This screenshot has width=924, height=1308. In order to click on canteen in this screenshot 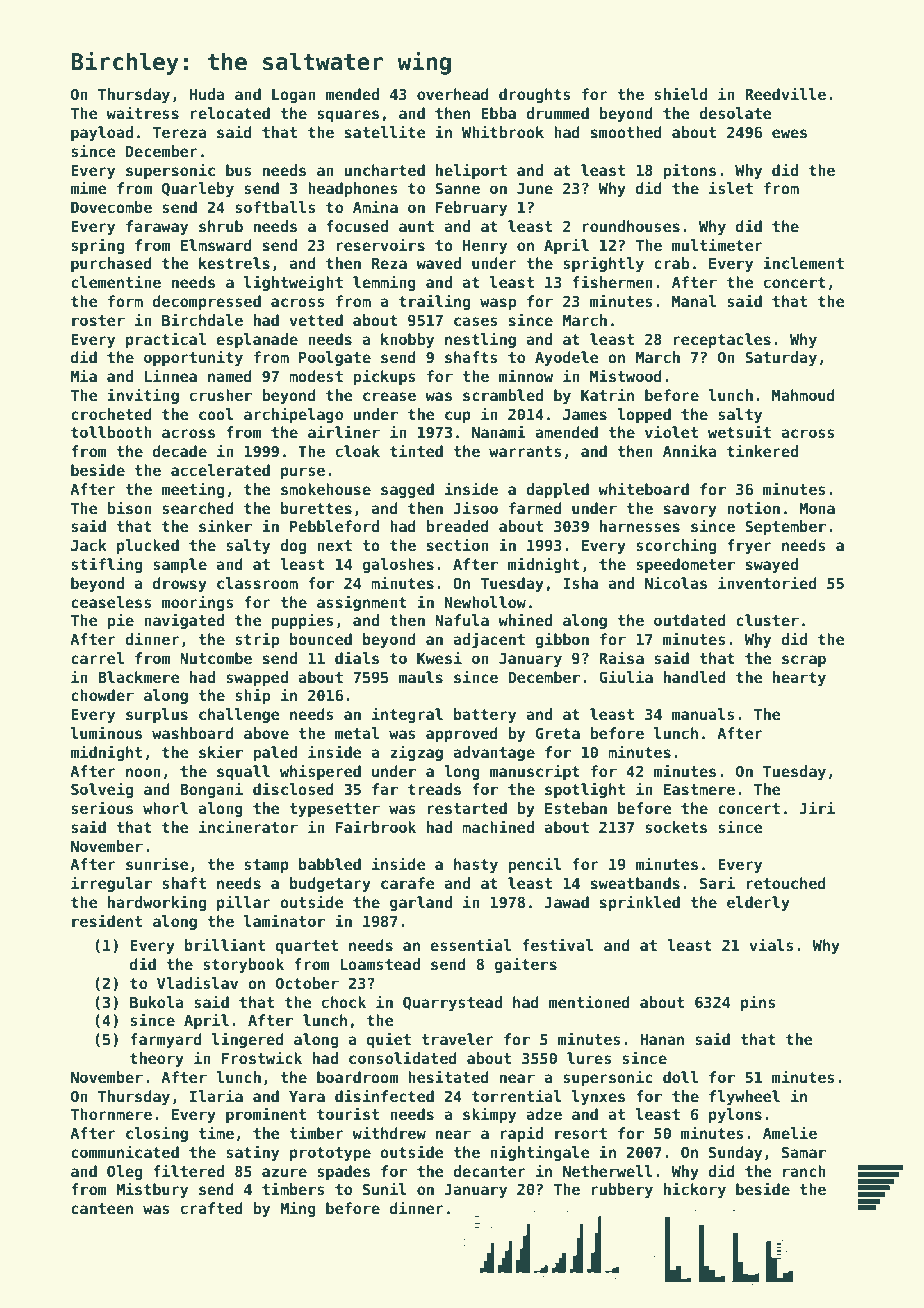, I will do `click(102, 1208)`.
